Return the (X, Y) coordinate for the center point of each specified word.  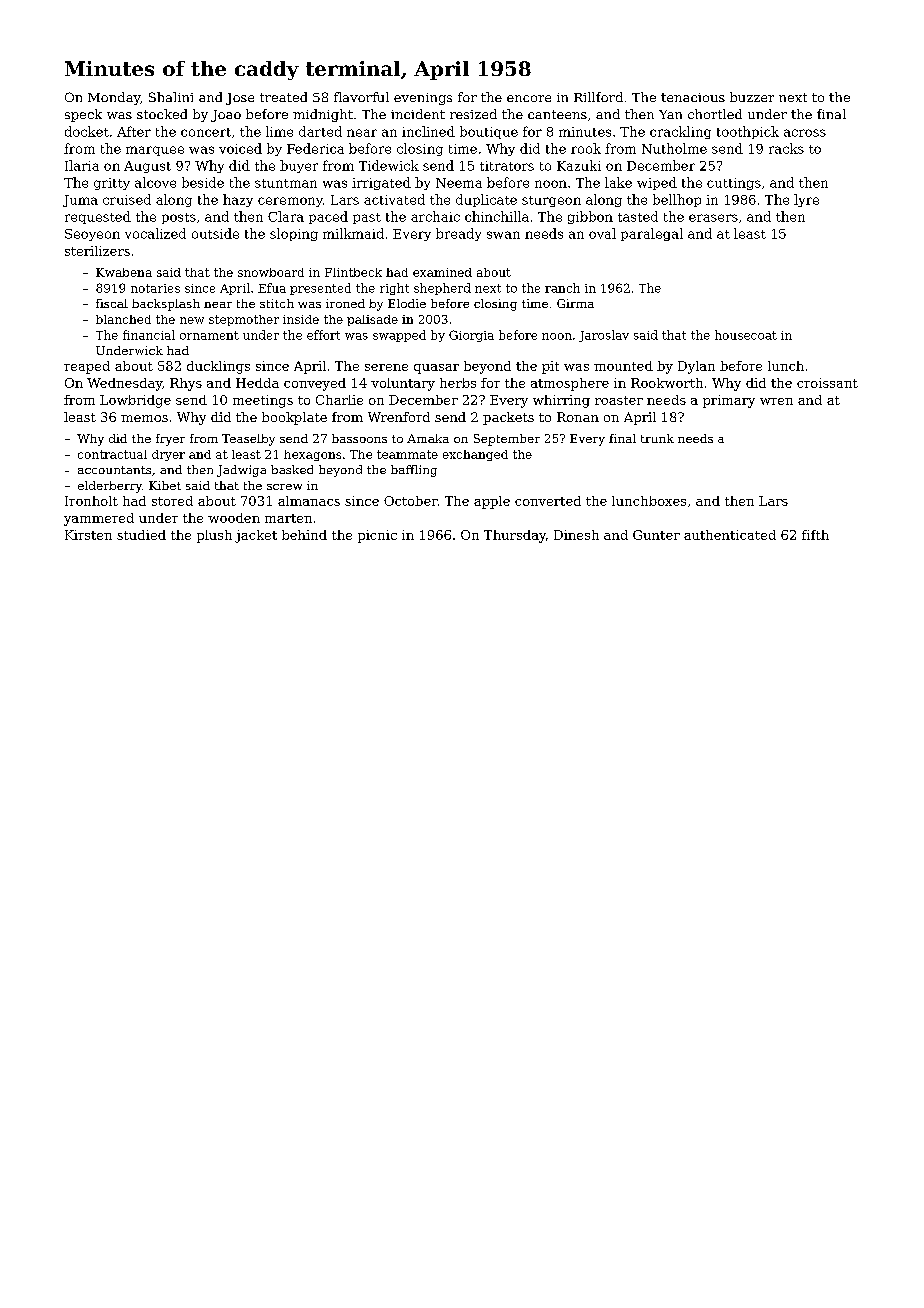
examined (442, 272)
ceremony (290, 202)
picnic (377, 536)
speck (83, 115)
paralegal (652, 234)
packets (508, 418)
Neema (459, 183)
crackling (680, 132)
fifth (815, 535)
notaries (155, 288)
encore (529, 98)
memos (144, 418)
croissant (827, 383)
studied (141, 535)
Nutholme (674, 148)
